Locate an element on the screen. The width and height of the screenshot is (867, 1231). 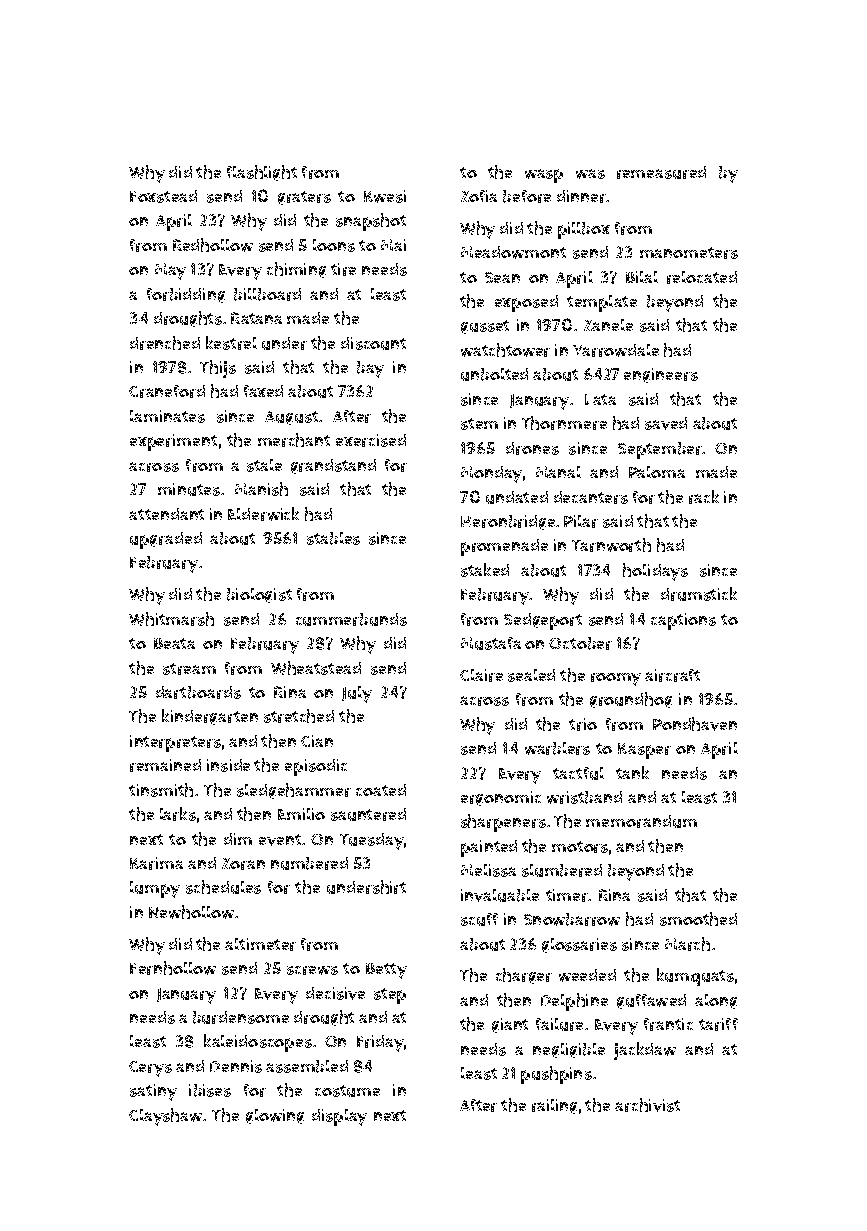
August is located at coordinates (291, 418).
